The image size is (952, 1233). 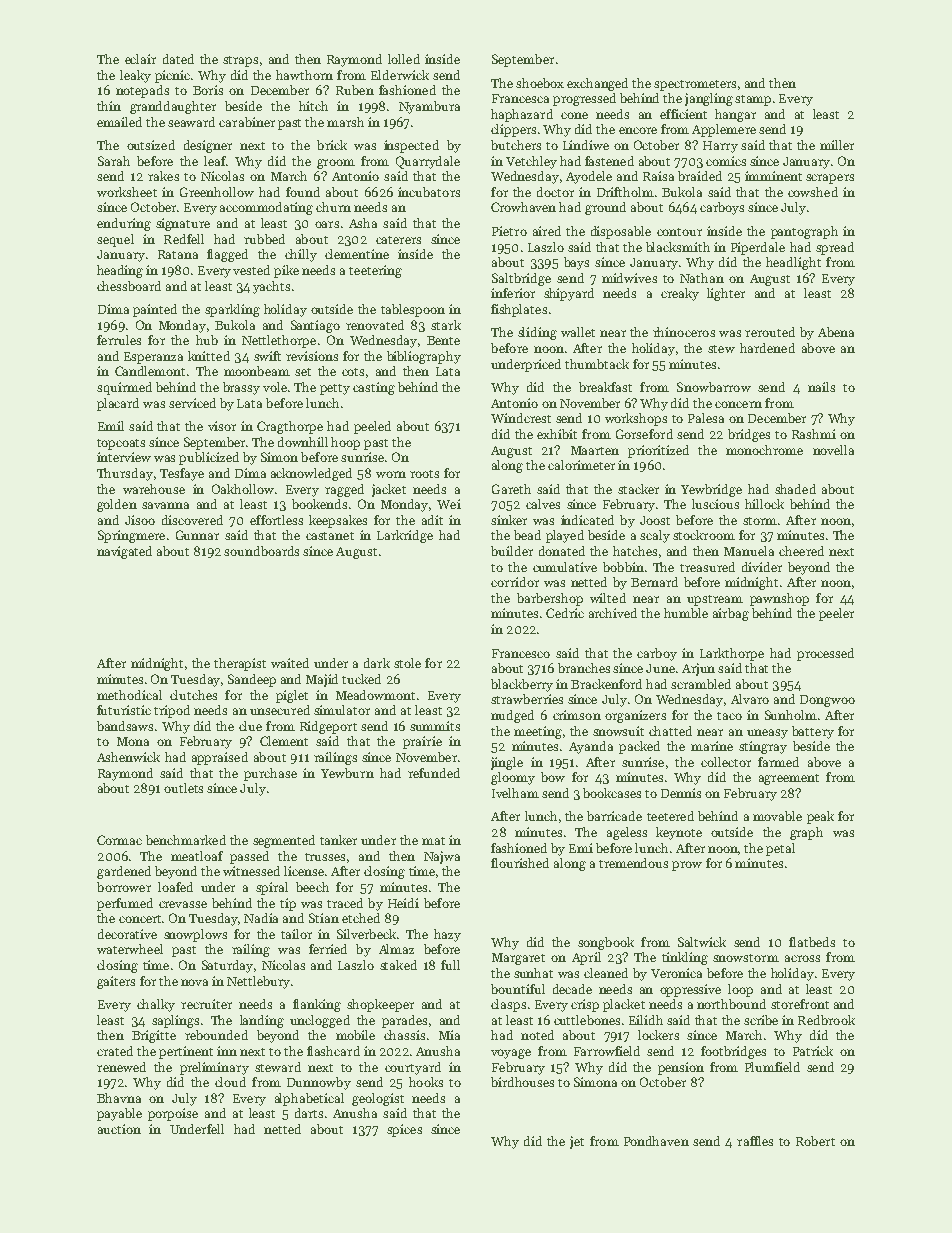 What do you see at coordinates (681, 793) in the document?
I see `Dennis` at bounding box center [681, 793].
